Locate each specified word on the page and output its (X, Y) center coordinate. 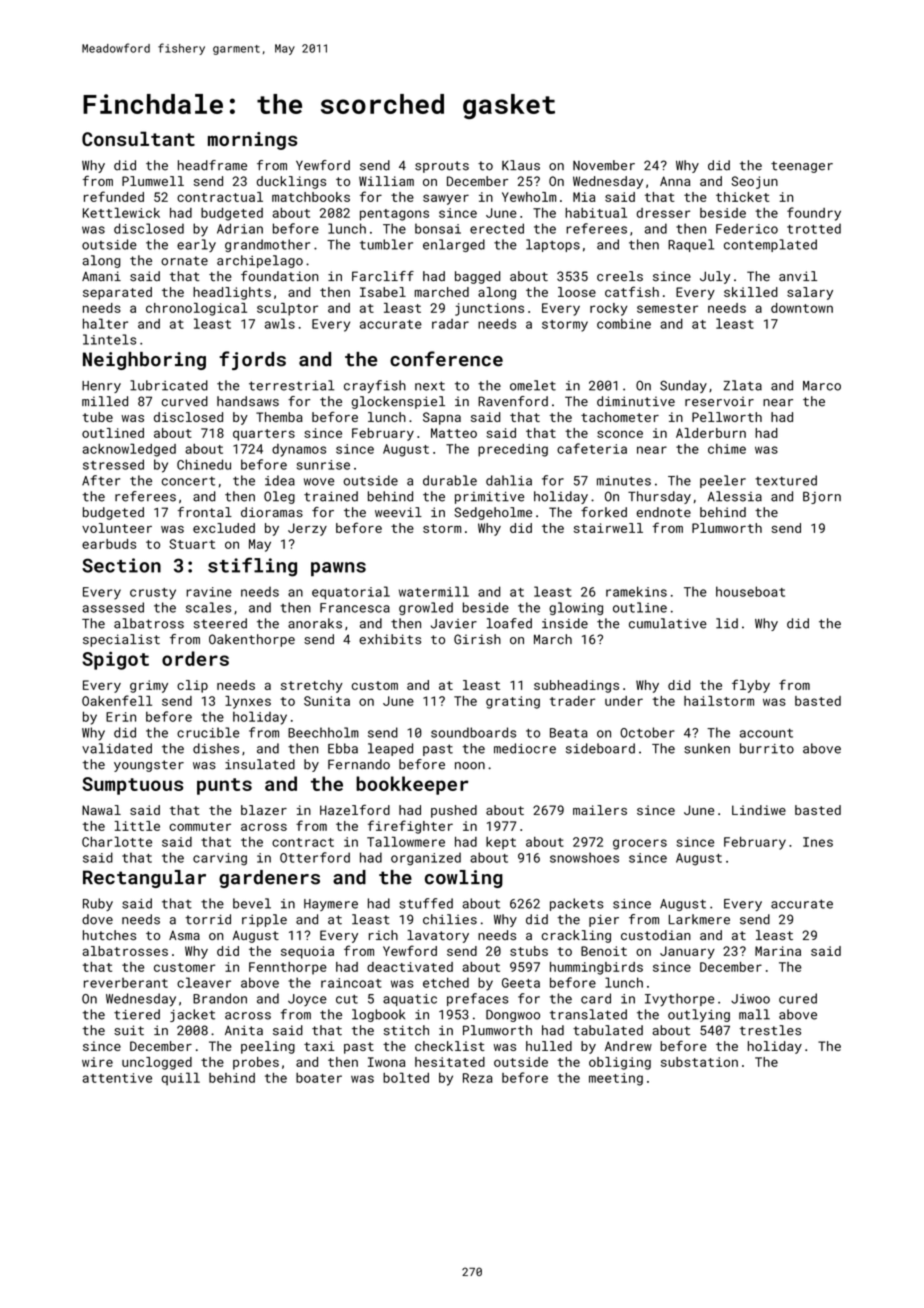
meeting (616, 1079)
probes (256, 1063)
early (196, 245)
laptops (553, 245)
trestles (770, 1030)
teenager (802, 167)
